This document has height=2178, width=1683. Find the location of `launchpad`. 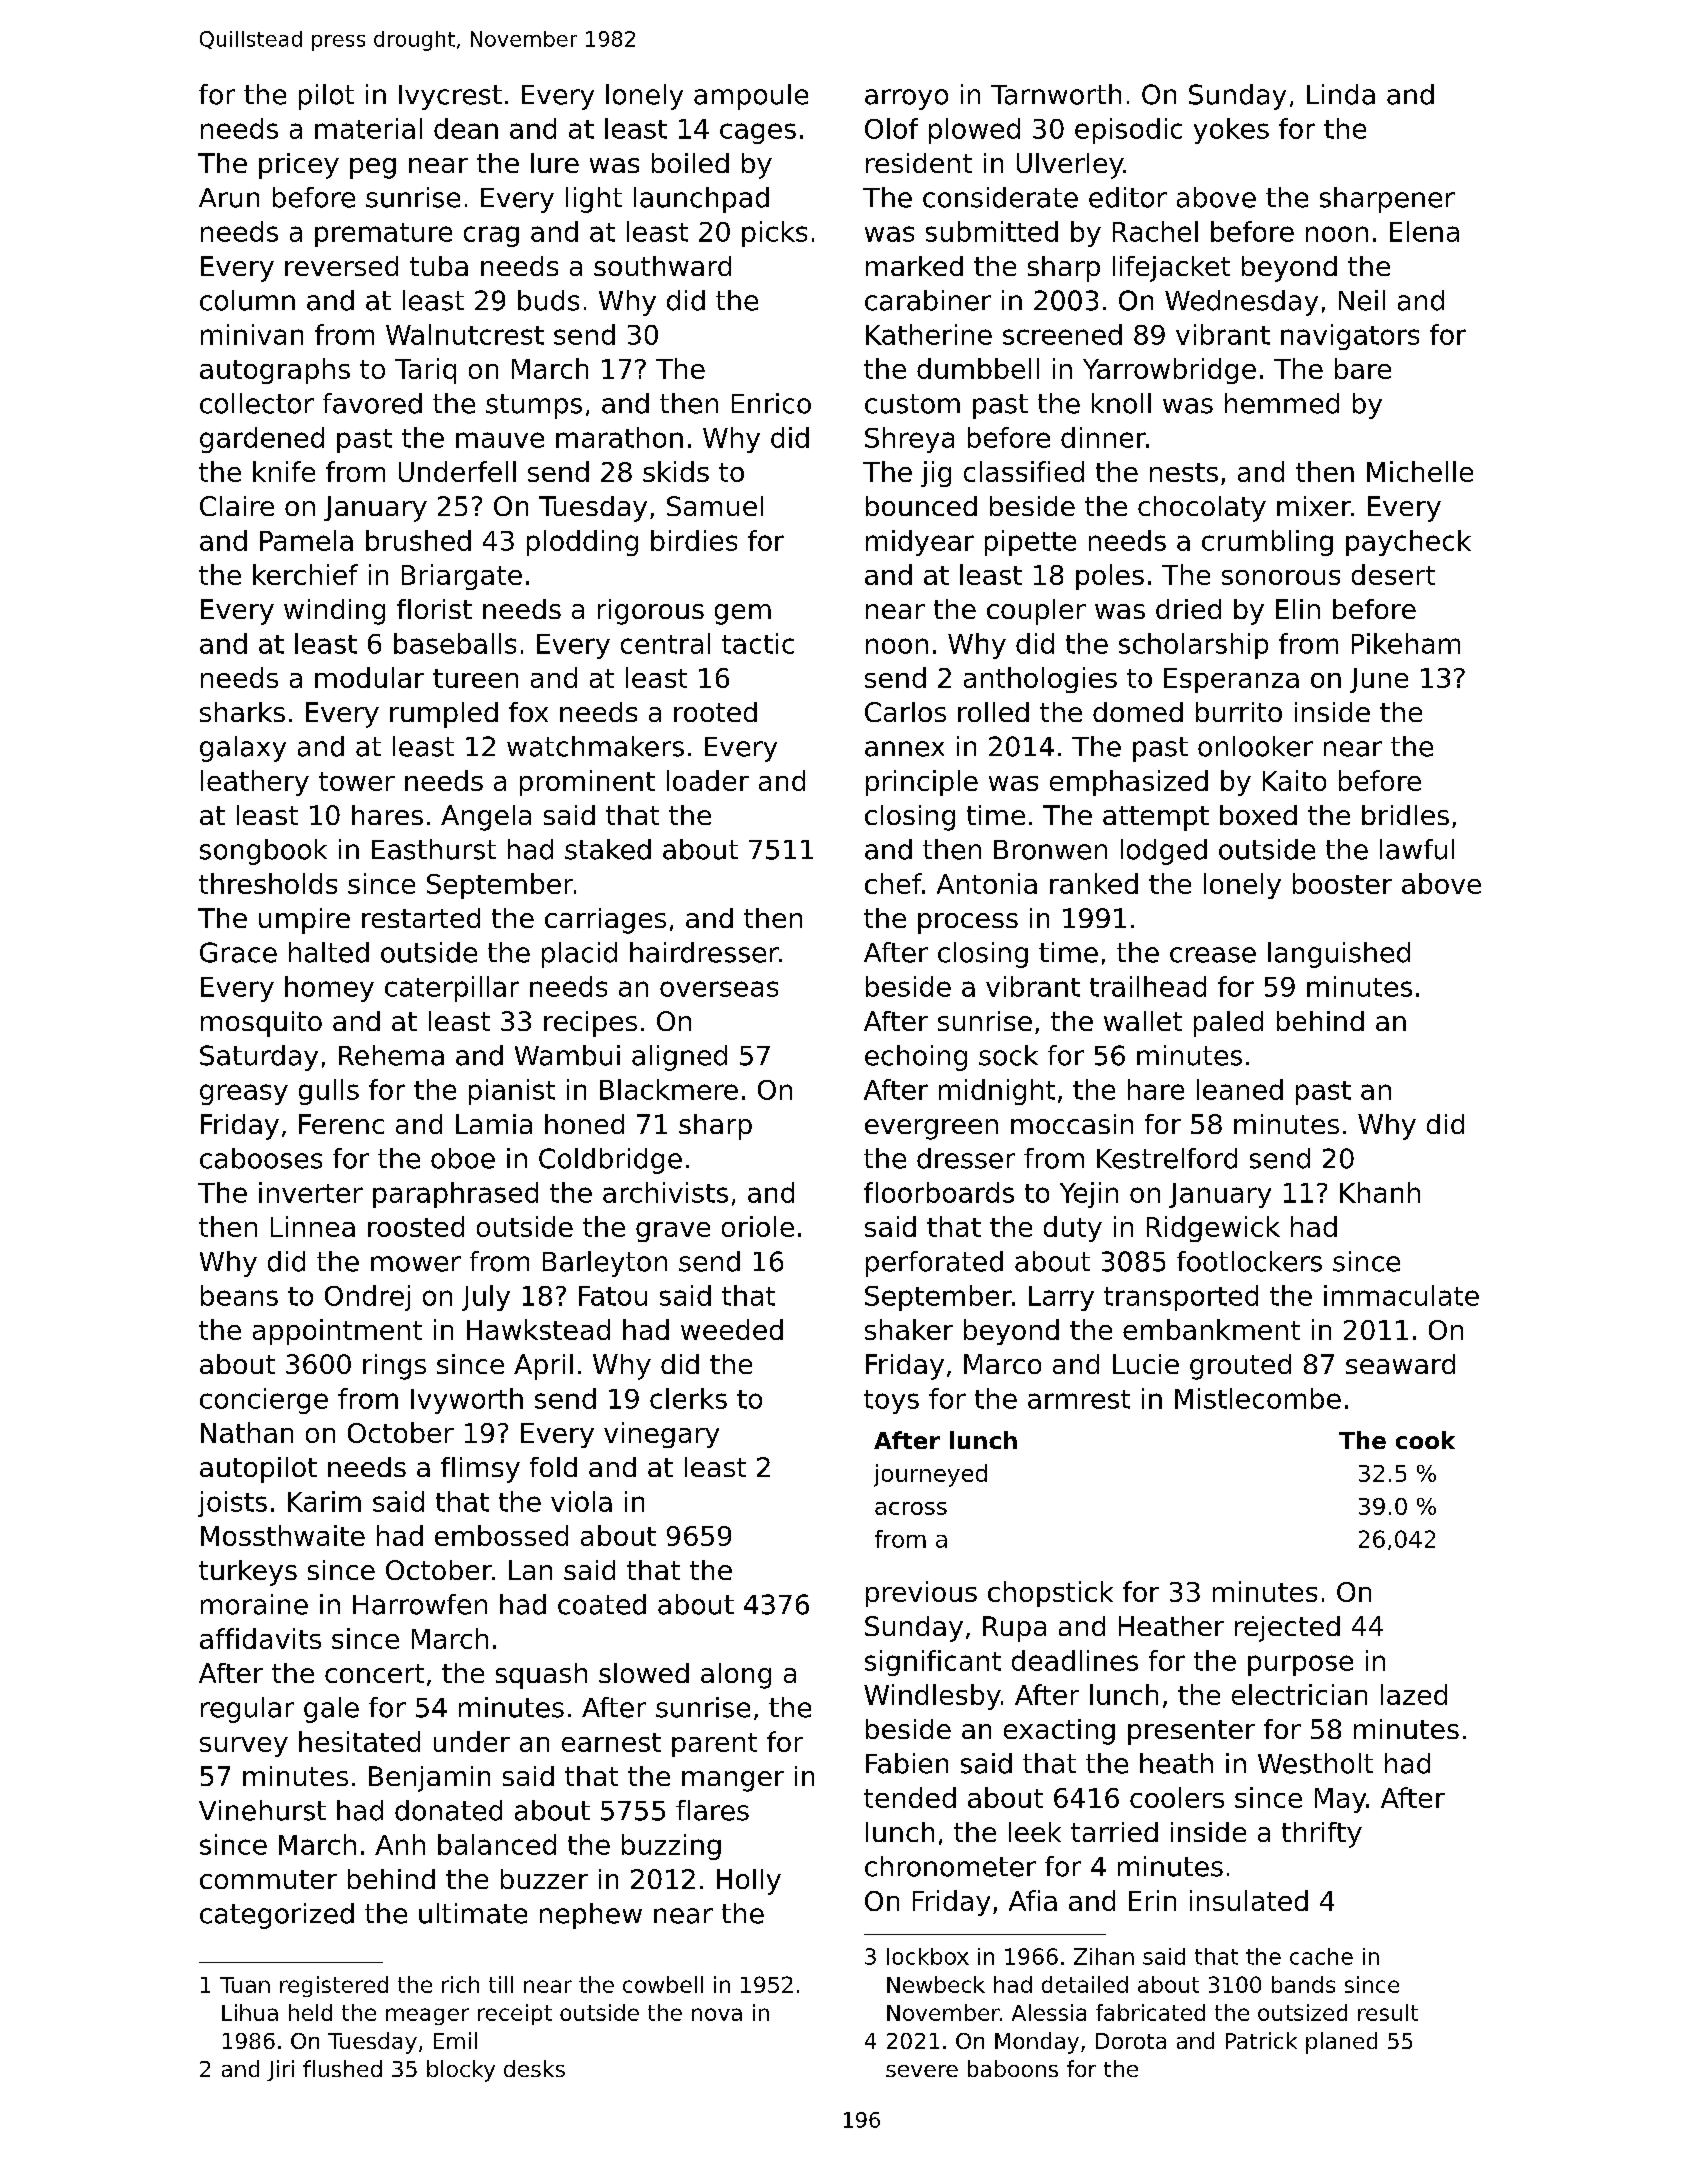

launchpad is located at coordinates (701, 200).
